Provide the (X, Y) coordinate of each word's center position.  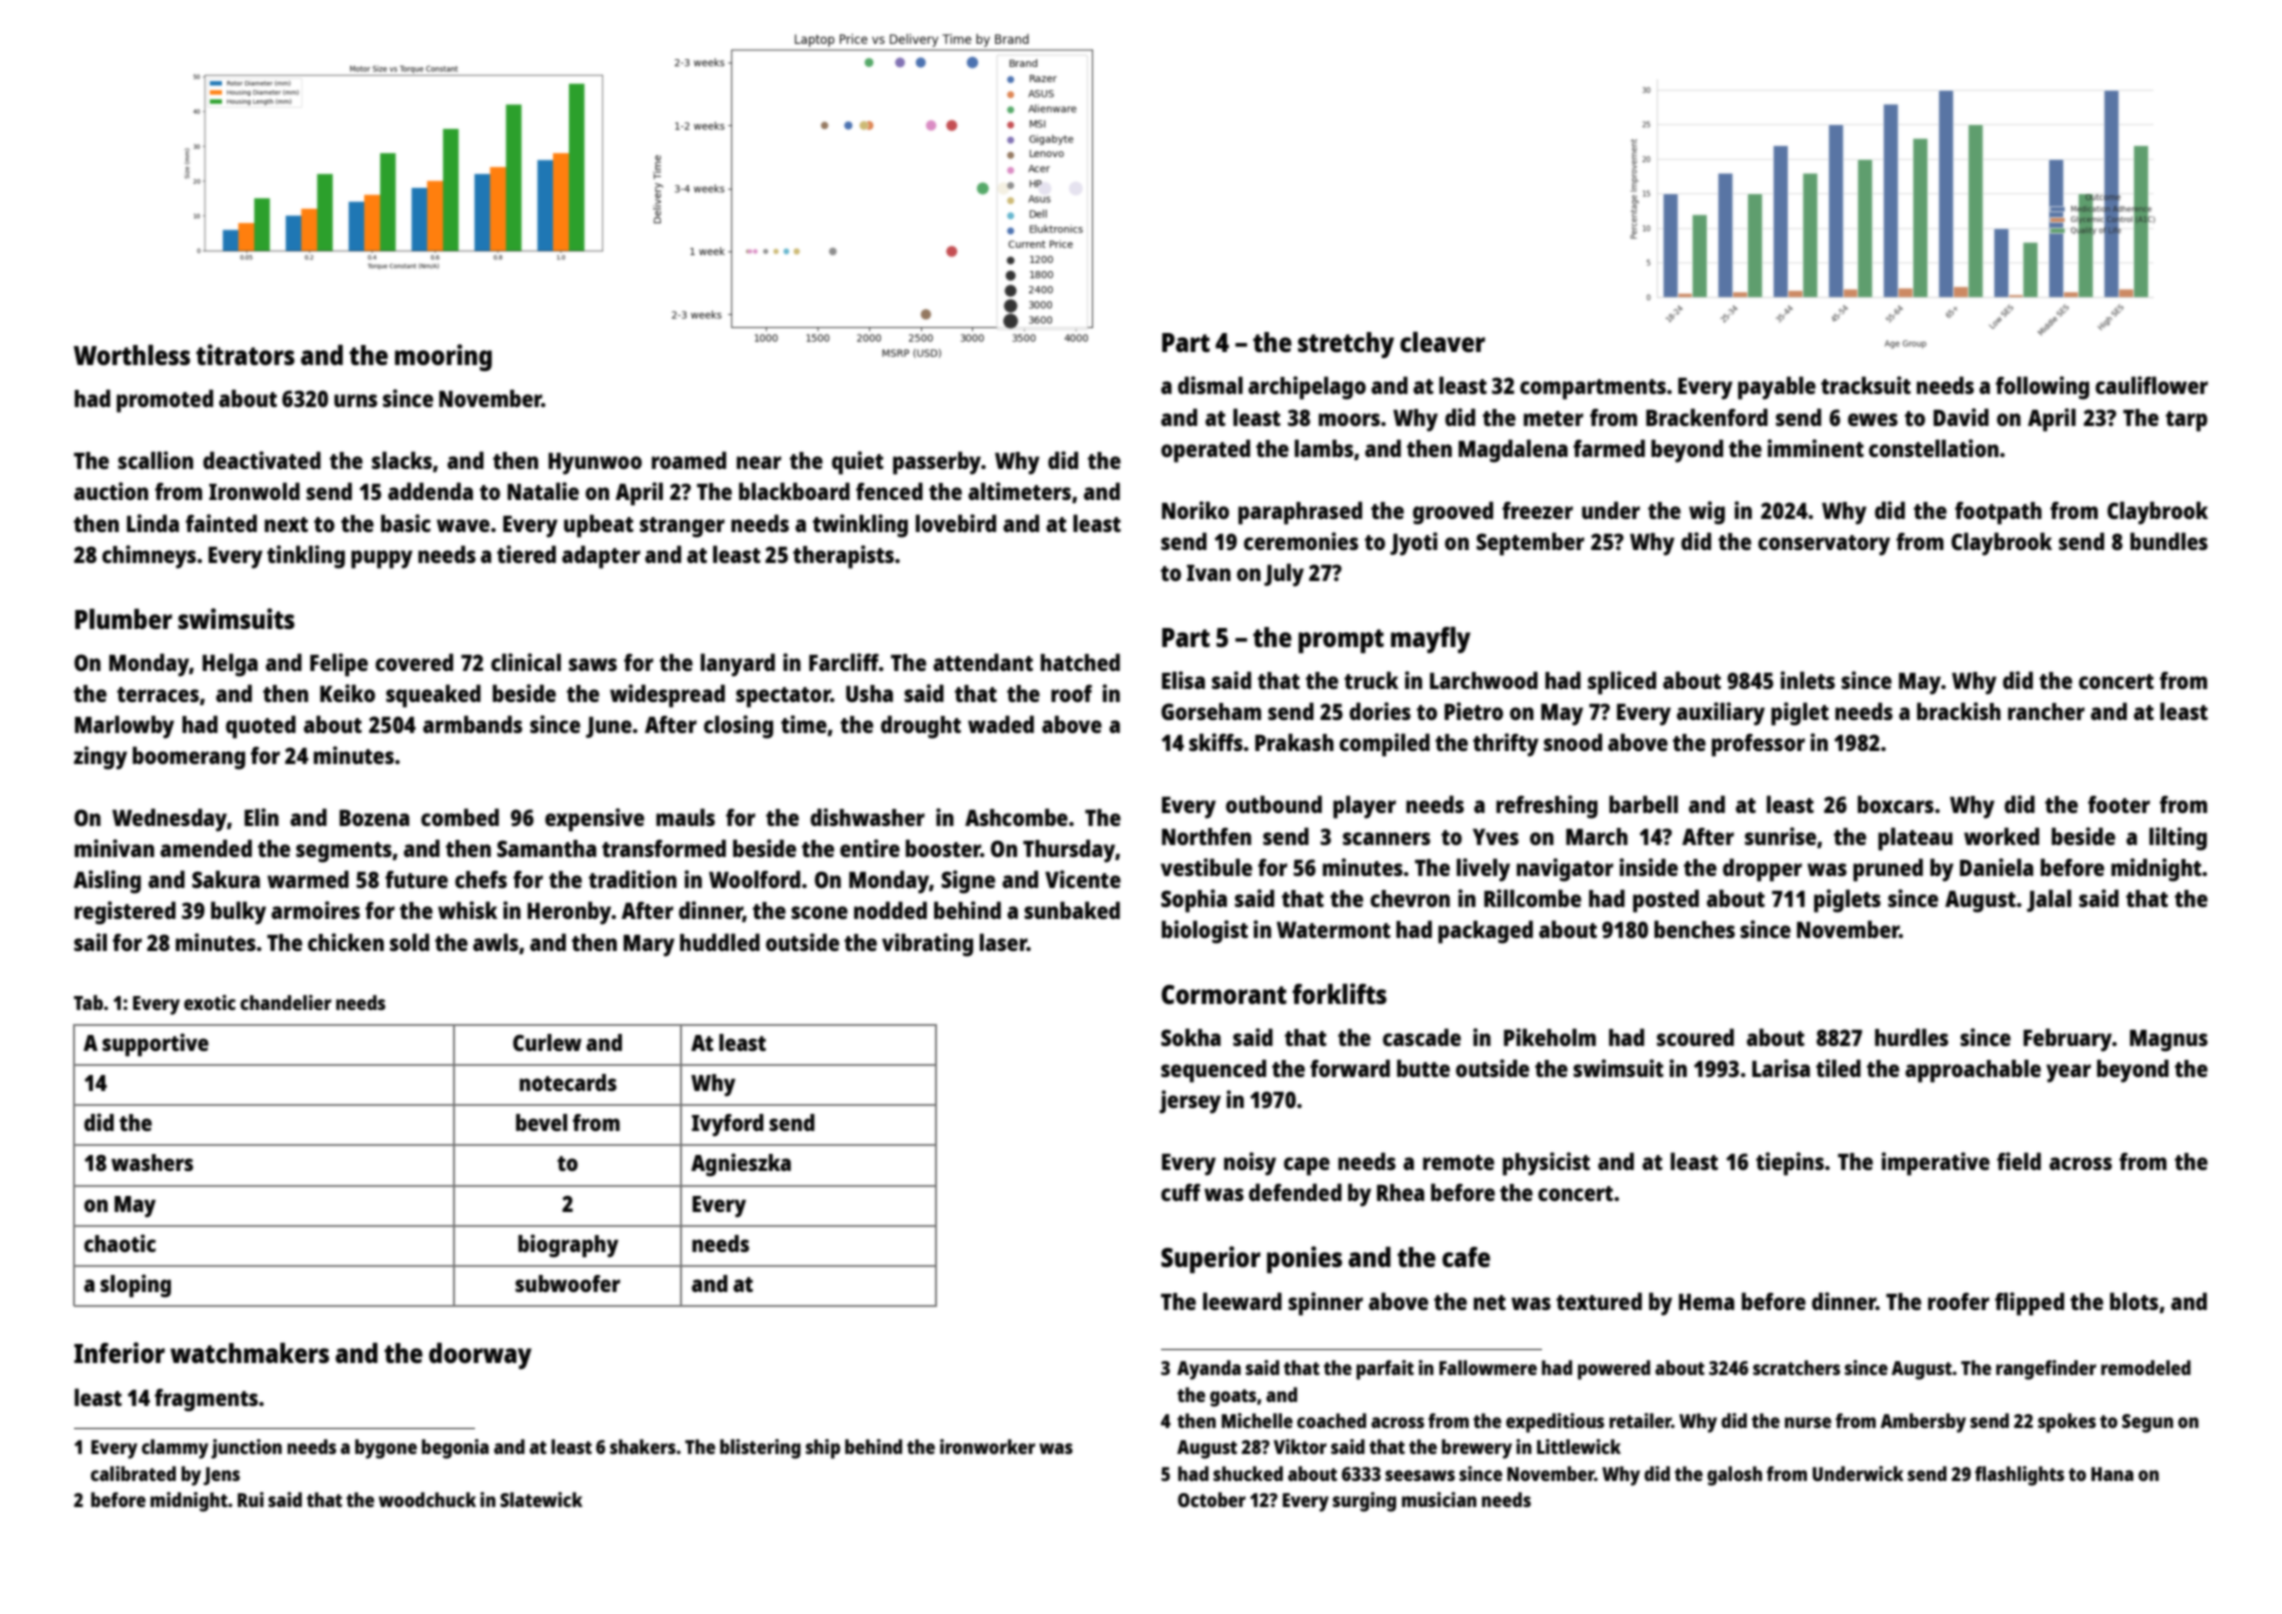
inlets (1807, 680)
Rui (251, 1499)
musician (1439, 1499)
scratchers (1796, 1367)
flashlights (2019, 1476)
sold (409, 942)
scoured (1695, 1037)
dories (1380, 711)
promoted (165, 401)
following (2042, 388)
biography (568, 1246)
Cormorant (1224, 994)
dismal (1210, 385)
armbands (472, 724)
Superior (1211, 1259)
